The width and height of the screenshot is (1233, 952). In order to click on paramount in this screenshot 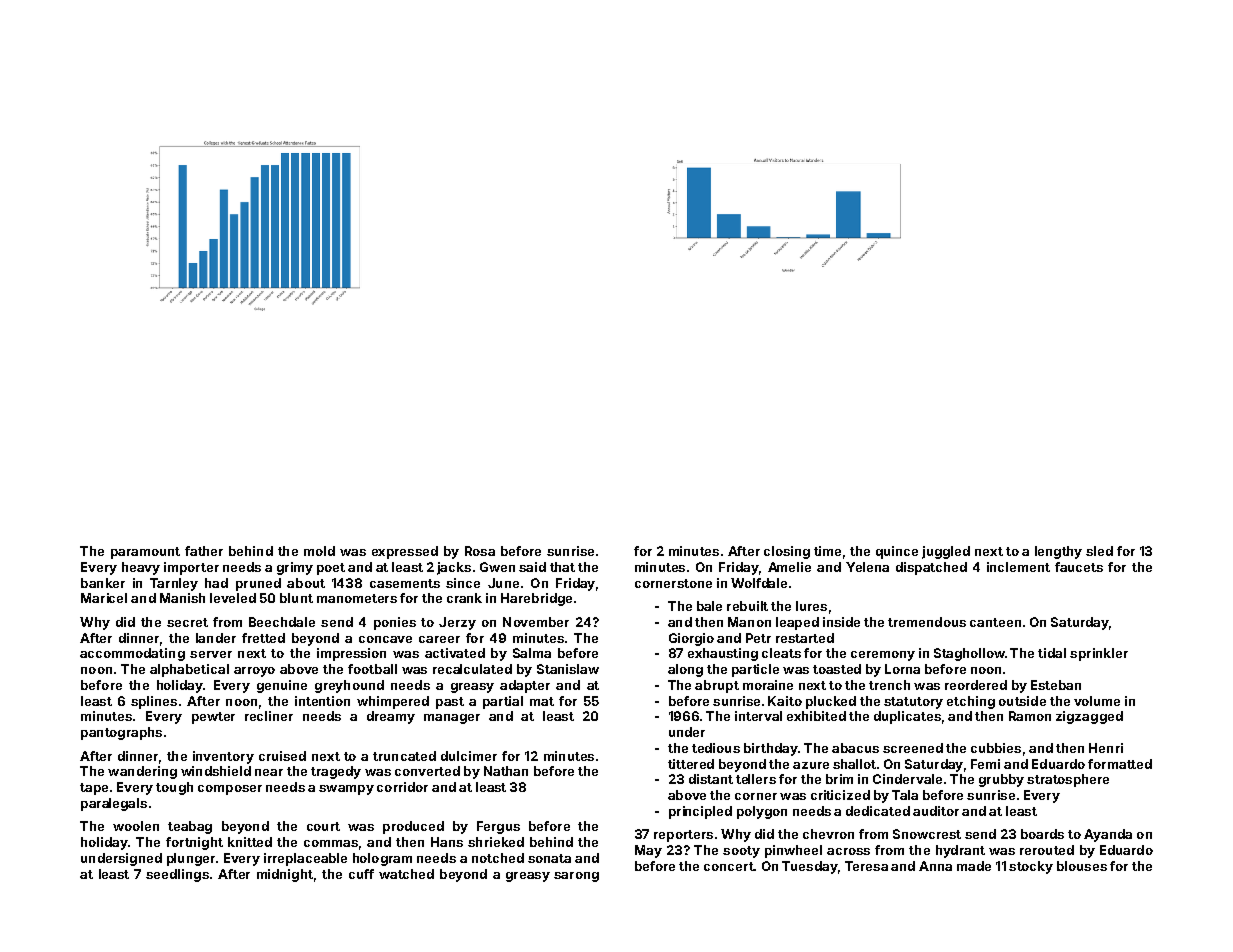, I will do `click(145, 553)`.
